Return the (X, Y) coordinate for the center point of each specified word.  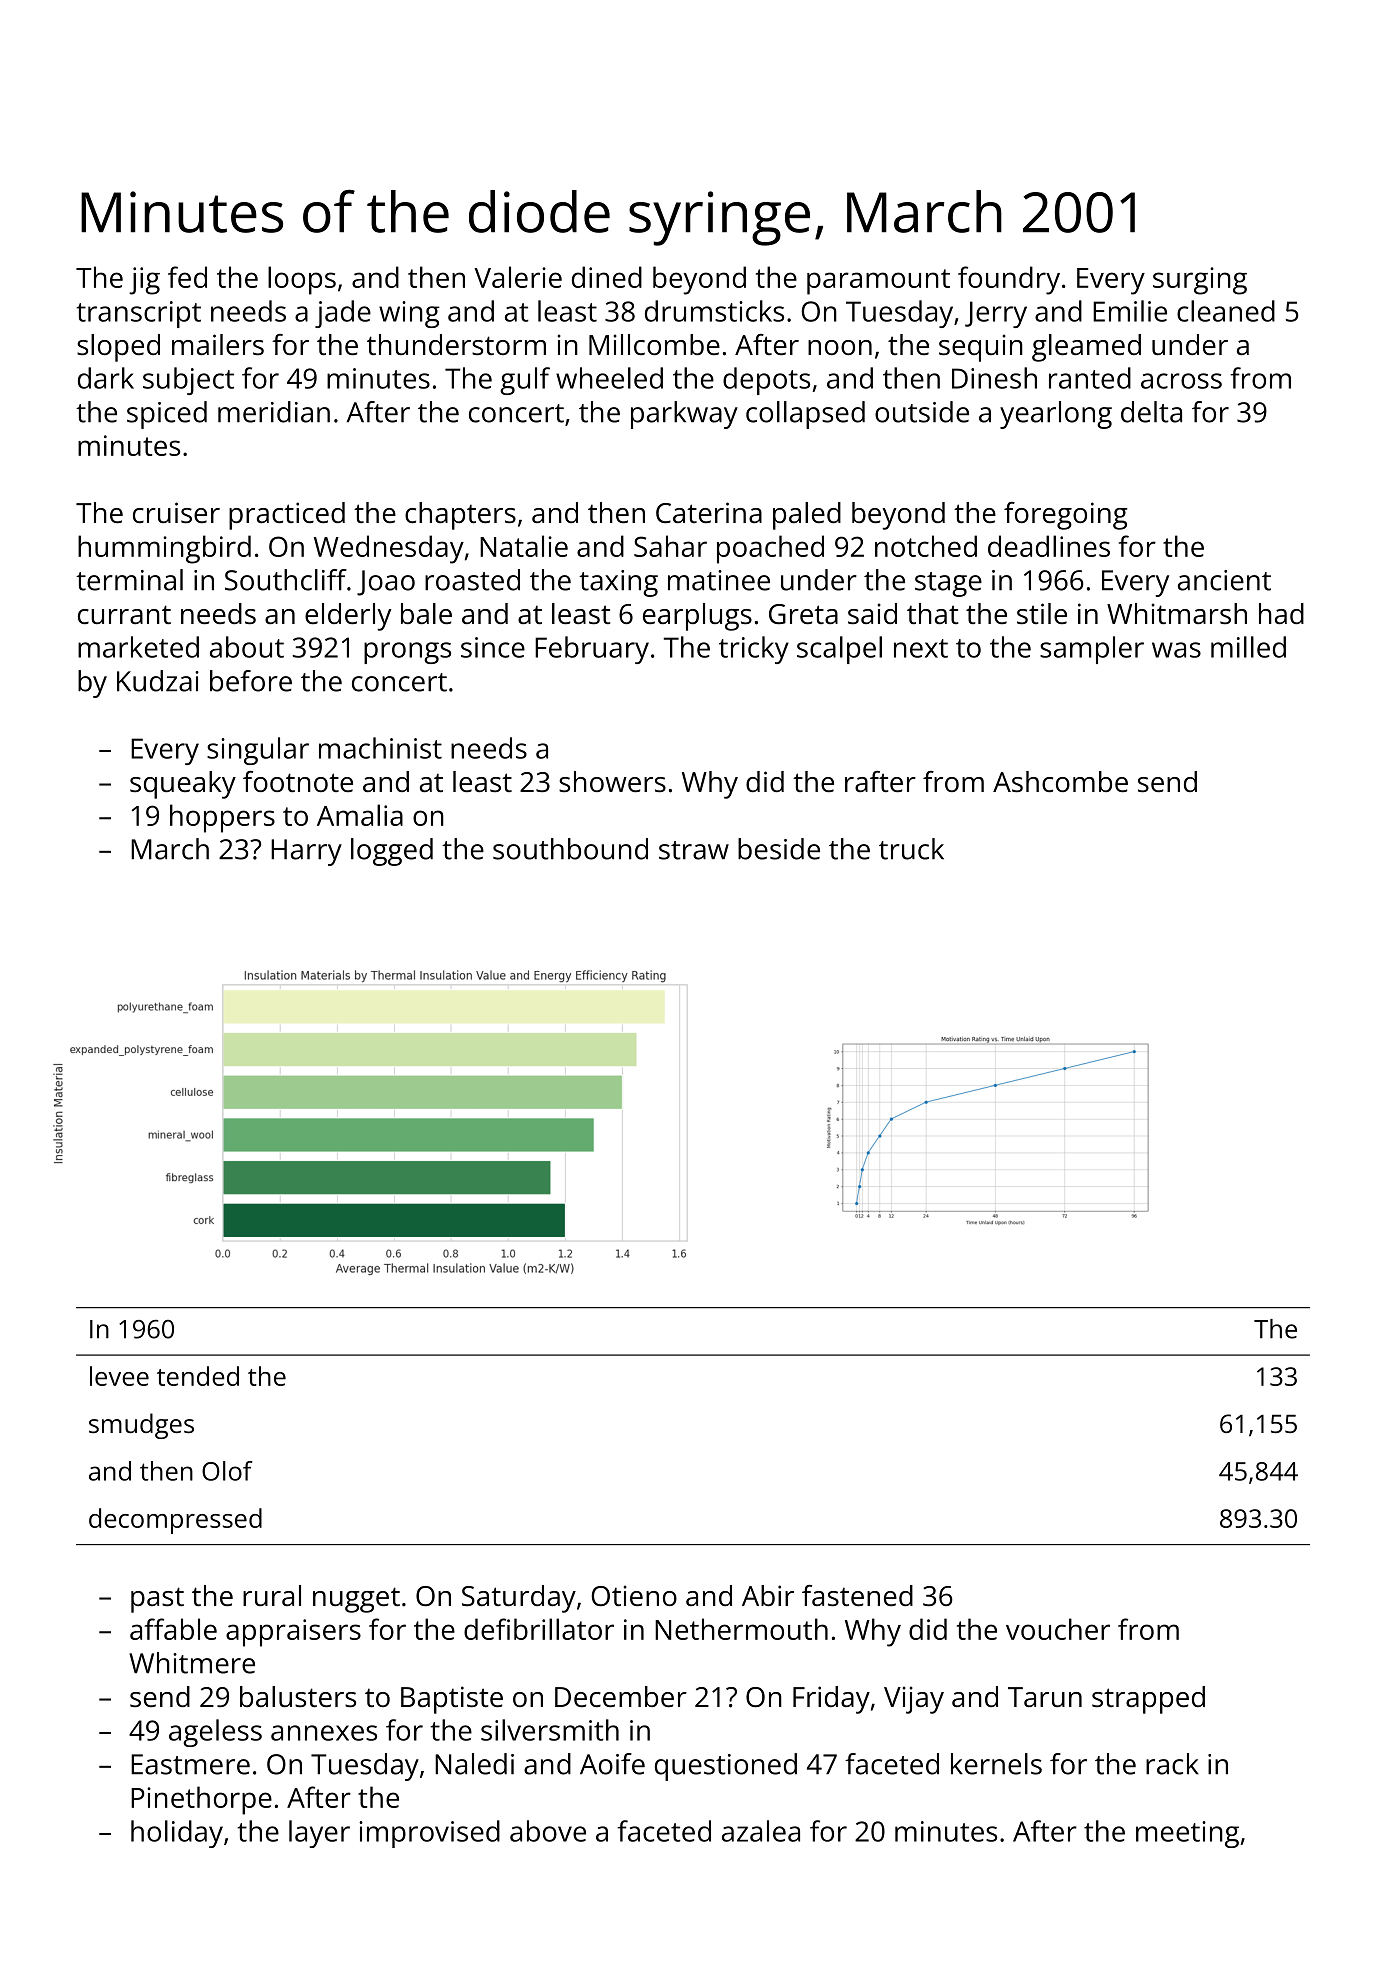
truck (911, 849)
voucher (1058, 1629)
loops (302, 280)
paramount (878, 282)
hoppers (222, 818)
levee (119, 1376)
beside (779, 849)
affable (173, 1629)
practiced (287, 516)
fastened (857, 1596)
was (1176, 650)
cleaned (1226, 311)
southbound (570, 849)
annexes (324, 1733)
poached (770, 549)
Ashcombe (1060, 782)
